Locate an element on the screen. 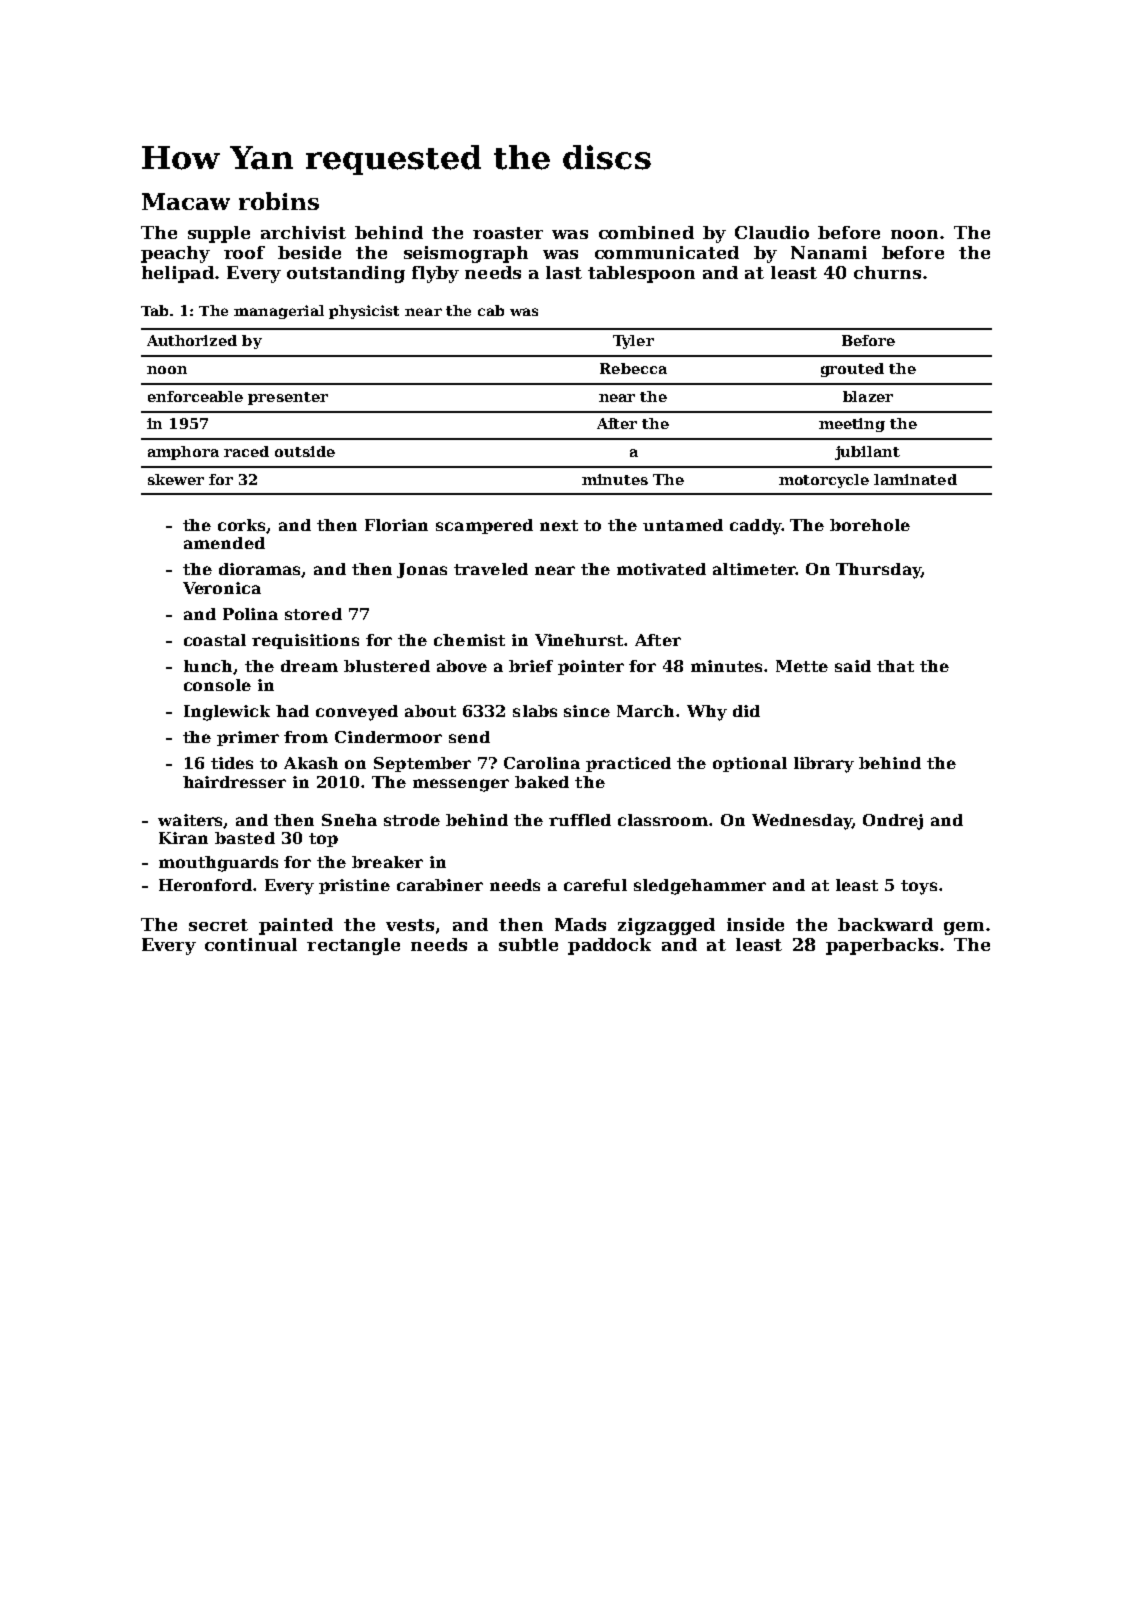 The height and width of the screenshot is (1601, 1132). Tyler is located at coordinates (633, 342).
